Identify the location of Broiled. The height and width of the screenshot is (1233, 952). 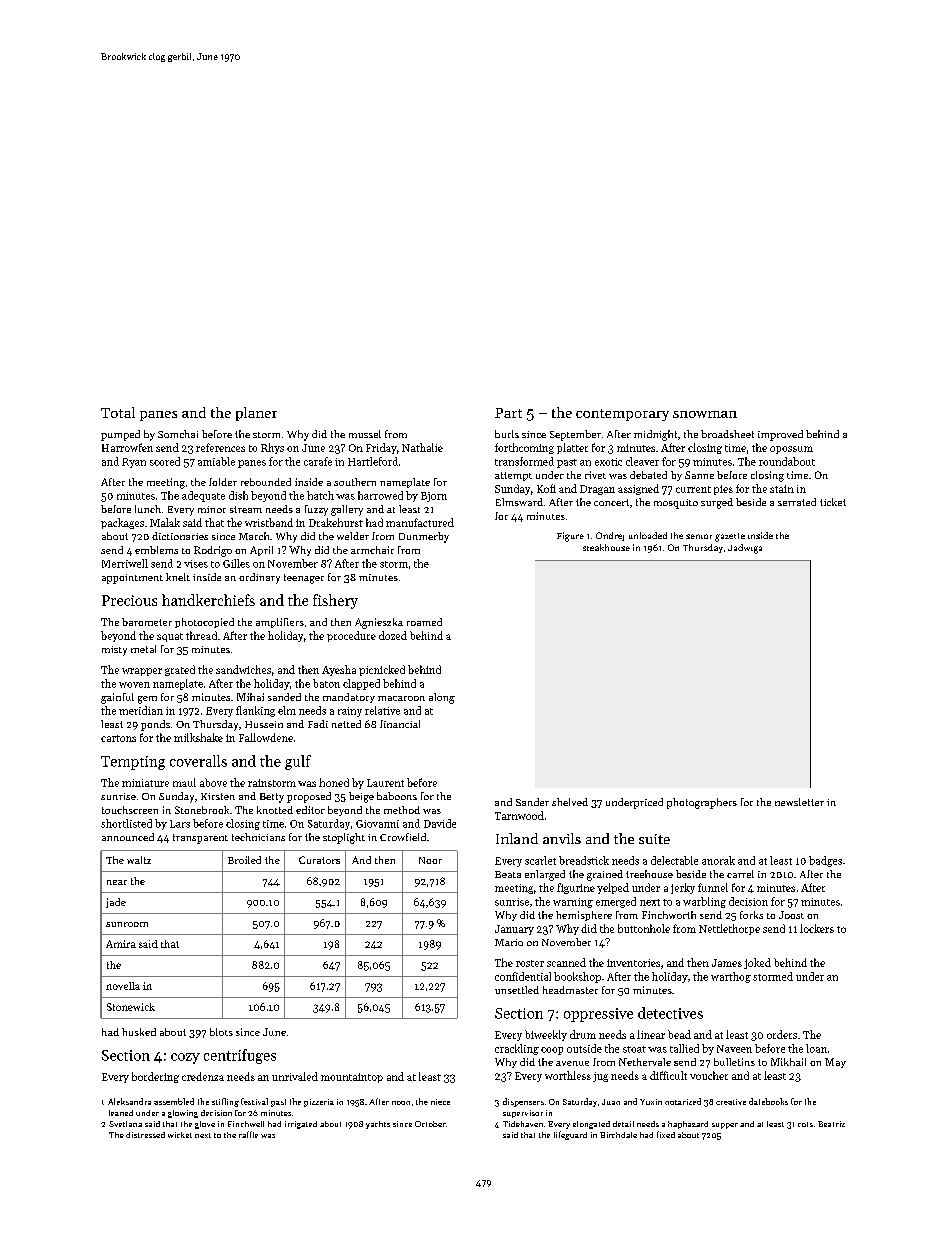
(244, 860).
